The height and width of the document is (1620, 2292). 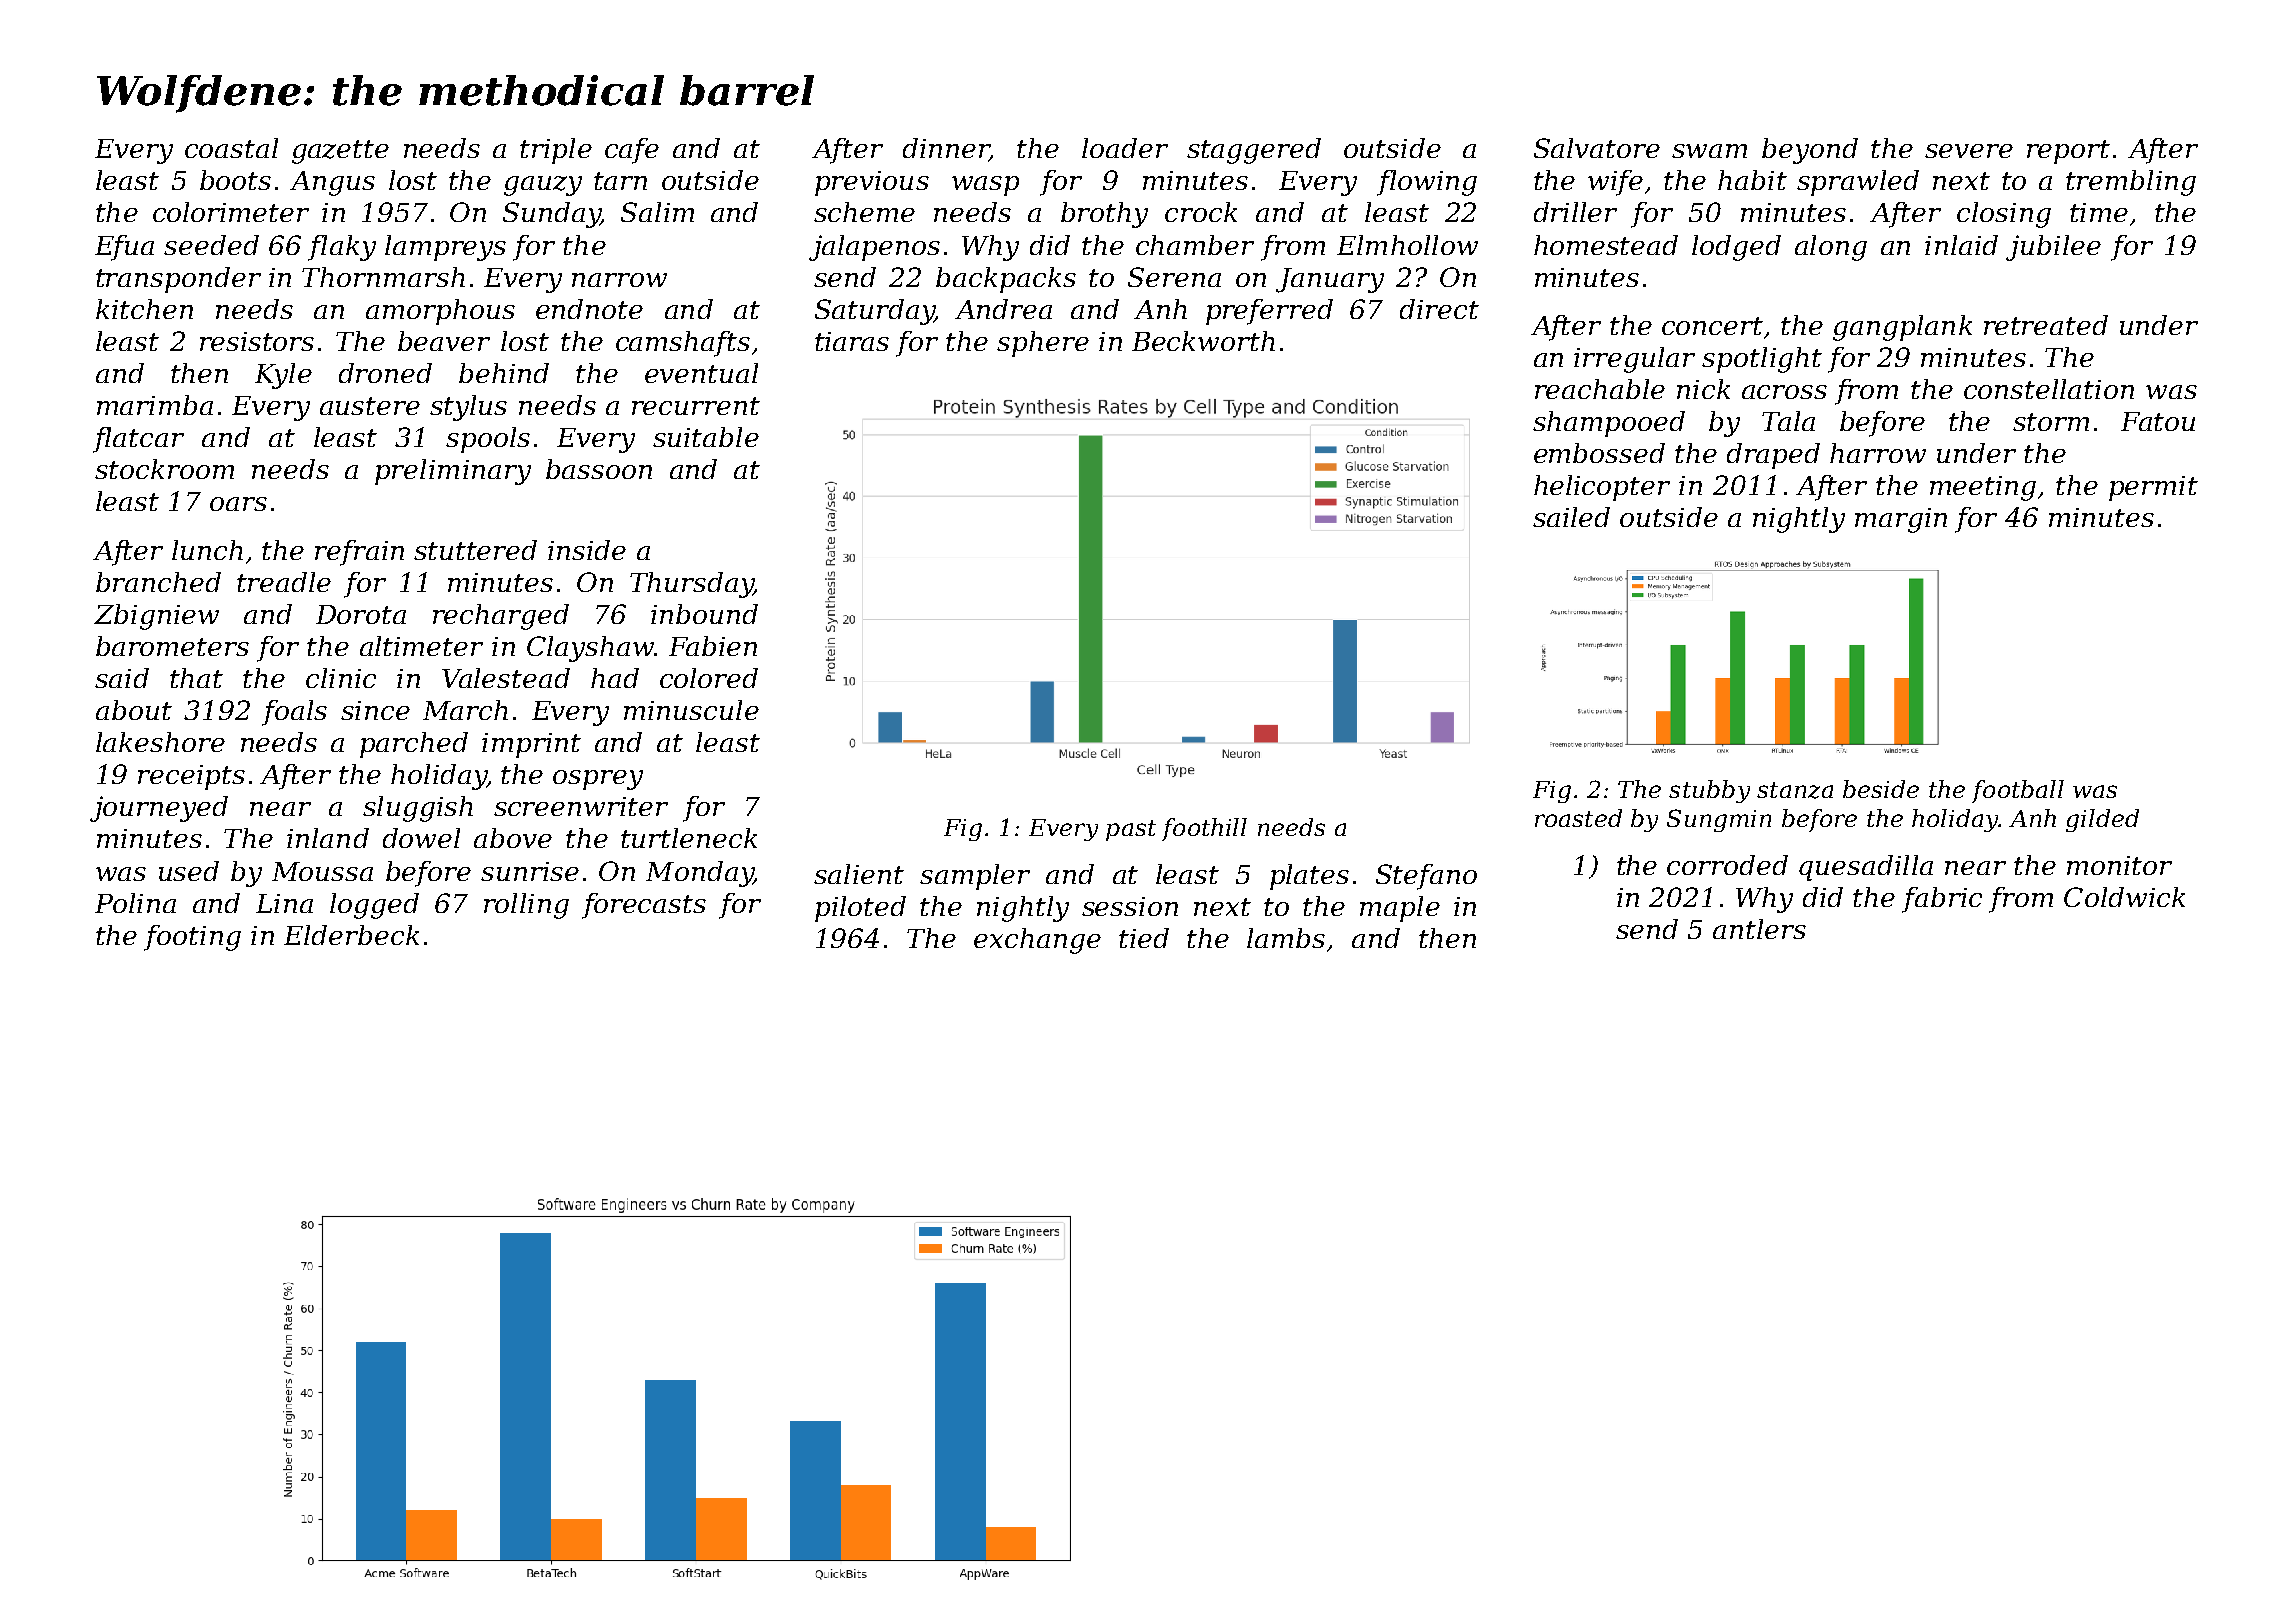 I want to click on maple, so click(x=1400, y=909).
